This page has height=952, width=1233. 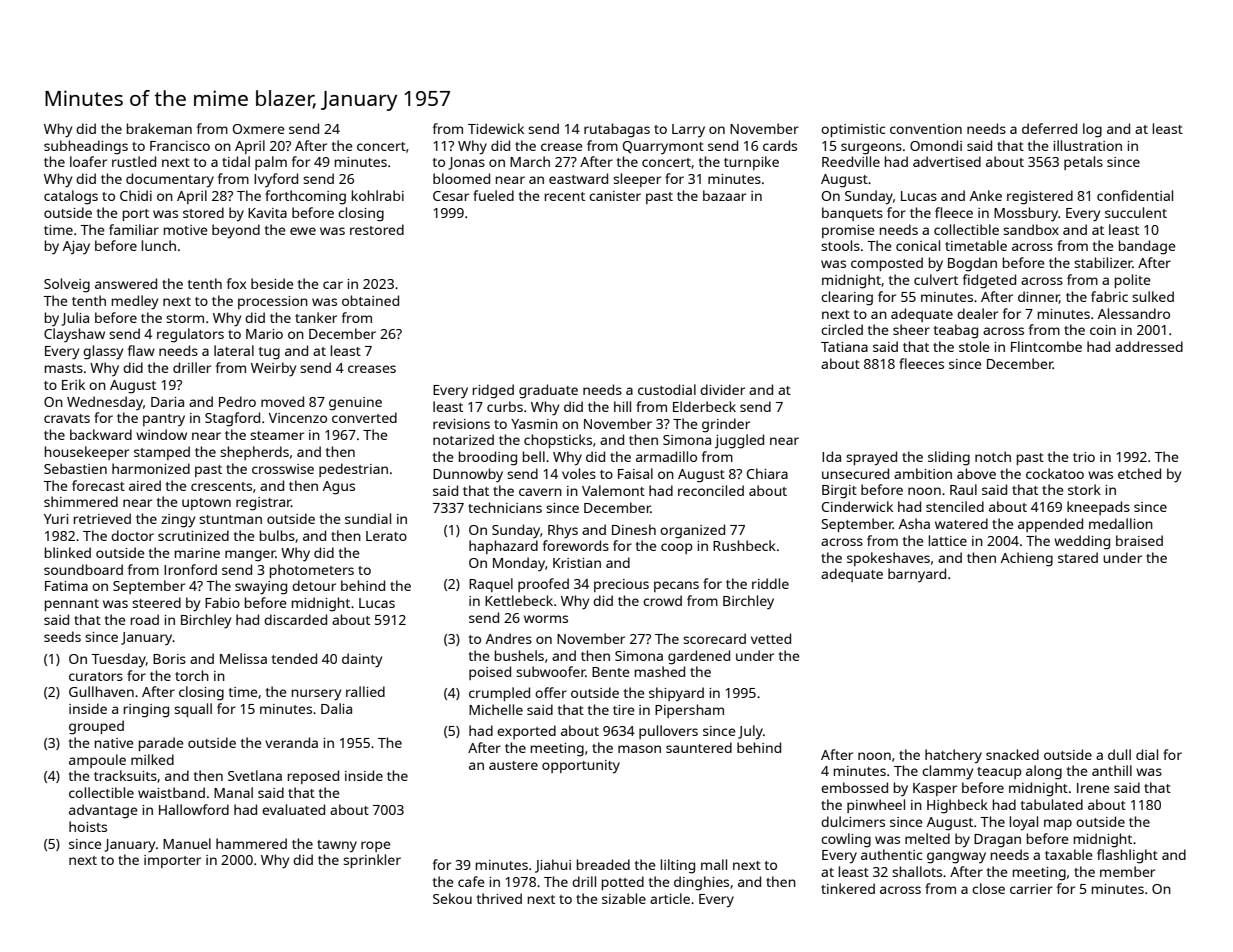 I want to click on procession, so click(x=273, y=302).
